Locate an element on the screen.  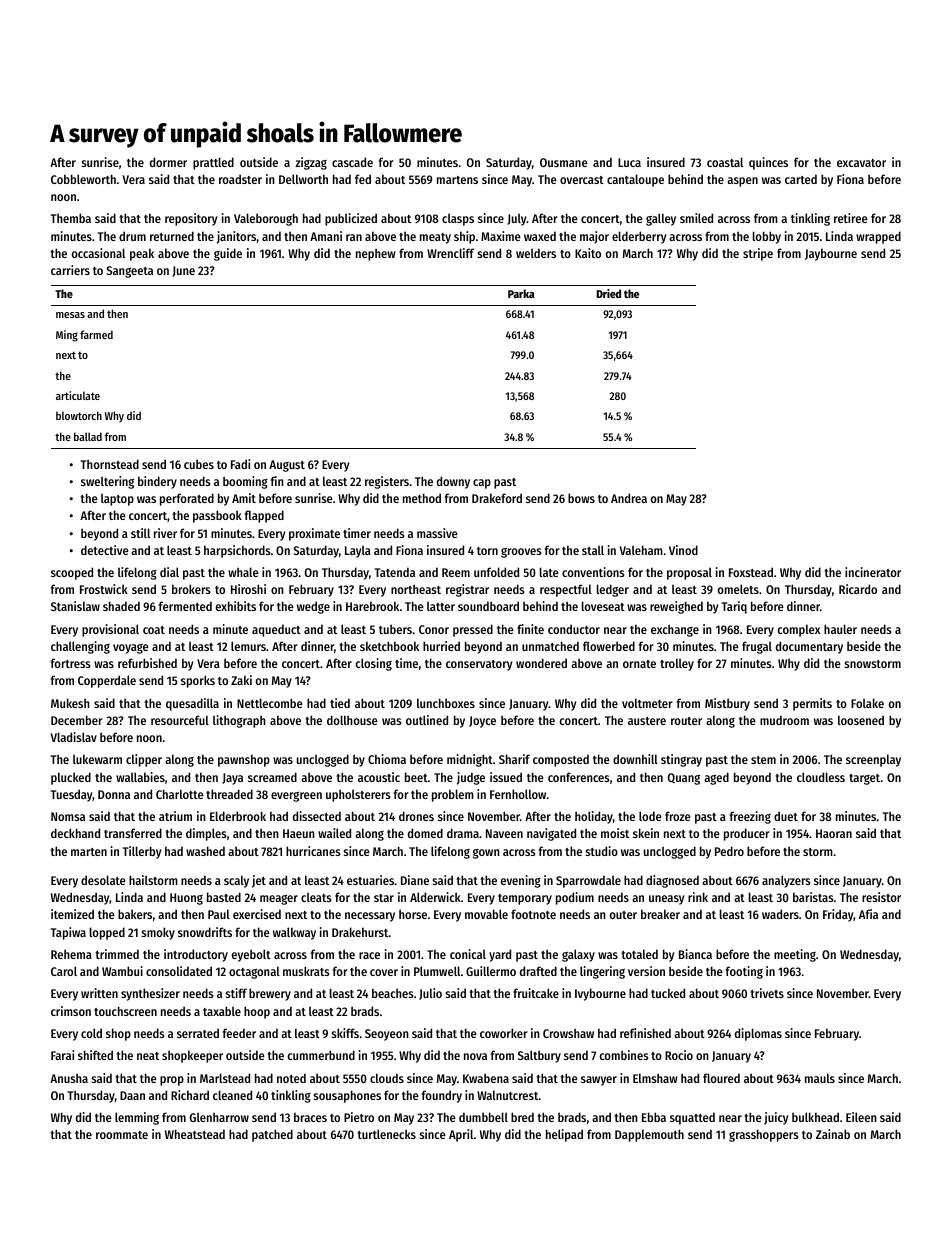
cascade is located at coordinates (352, 162).
